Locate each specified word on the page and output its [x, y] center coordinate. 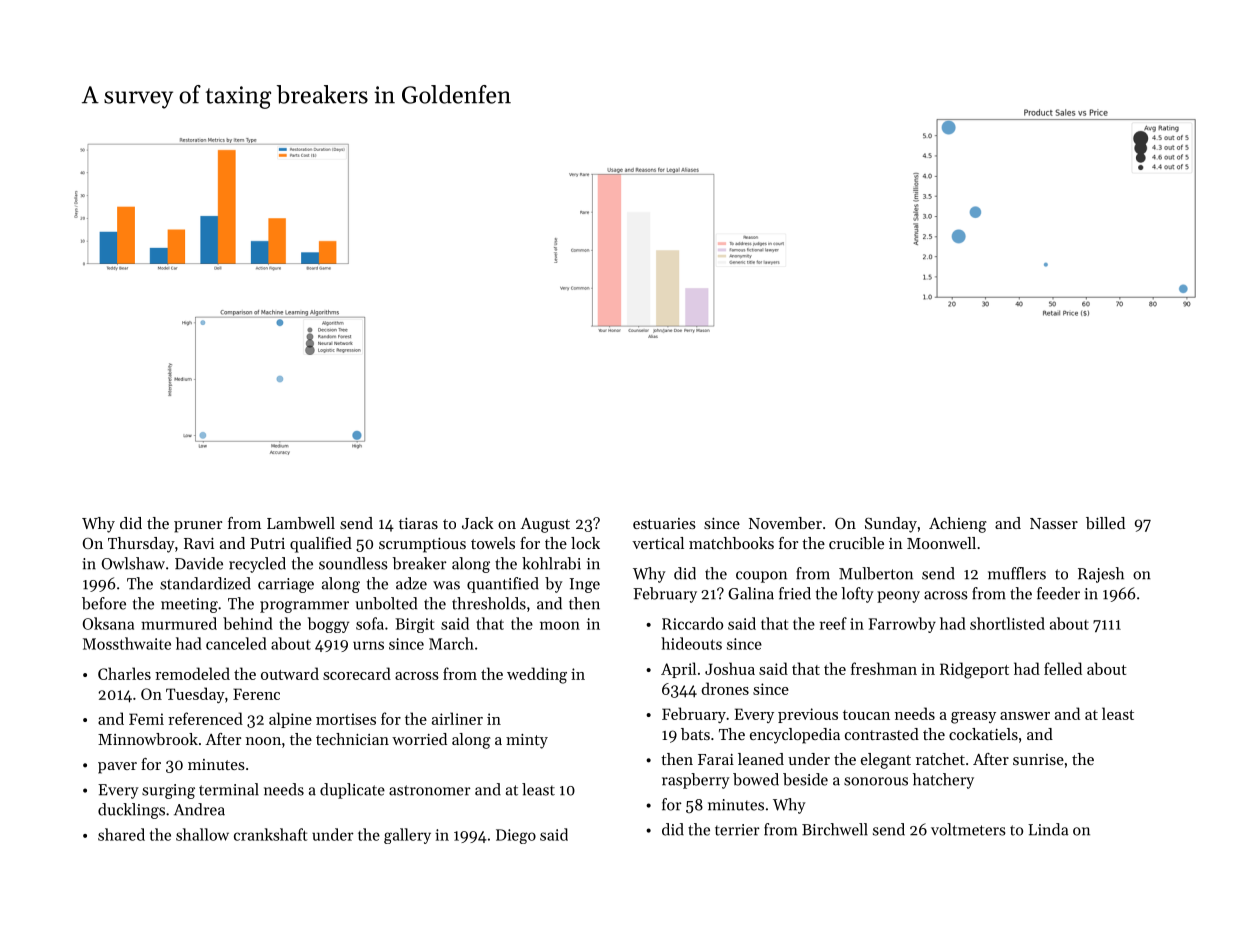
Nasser [1054, 523]
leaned [761, 759]
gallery [407, 836]
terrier [737, 830]
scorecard [357, 673]
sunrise [1038, 759]
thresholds [489, 603]
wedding [537, 675]
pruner [198, 527]
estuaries [664, 523]
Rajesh [1101, 575]
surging [168, 791]
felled [1063, 668]
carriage [286, 585]
